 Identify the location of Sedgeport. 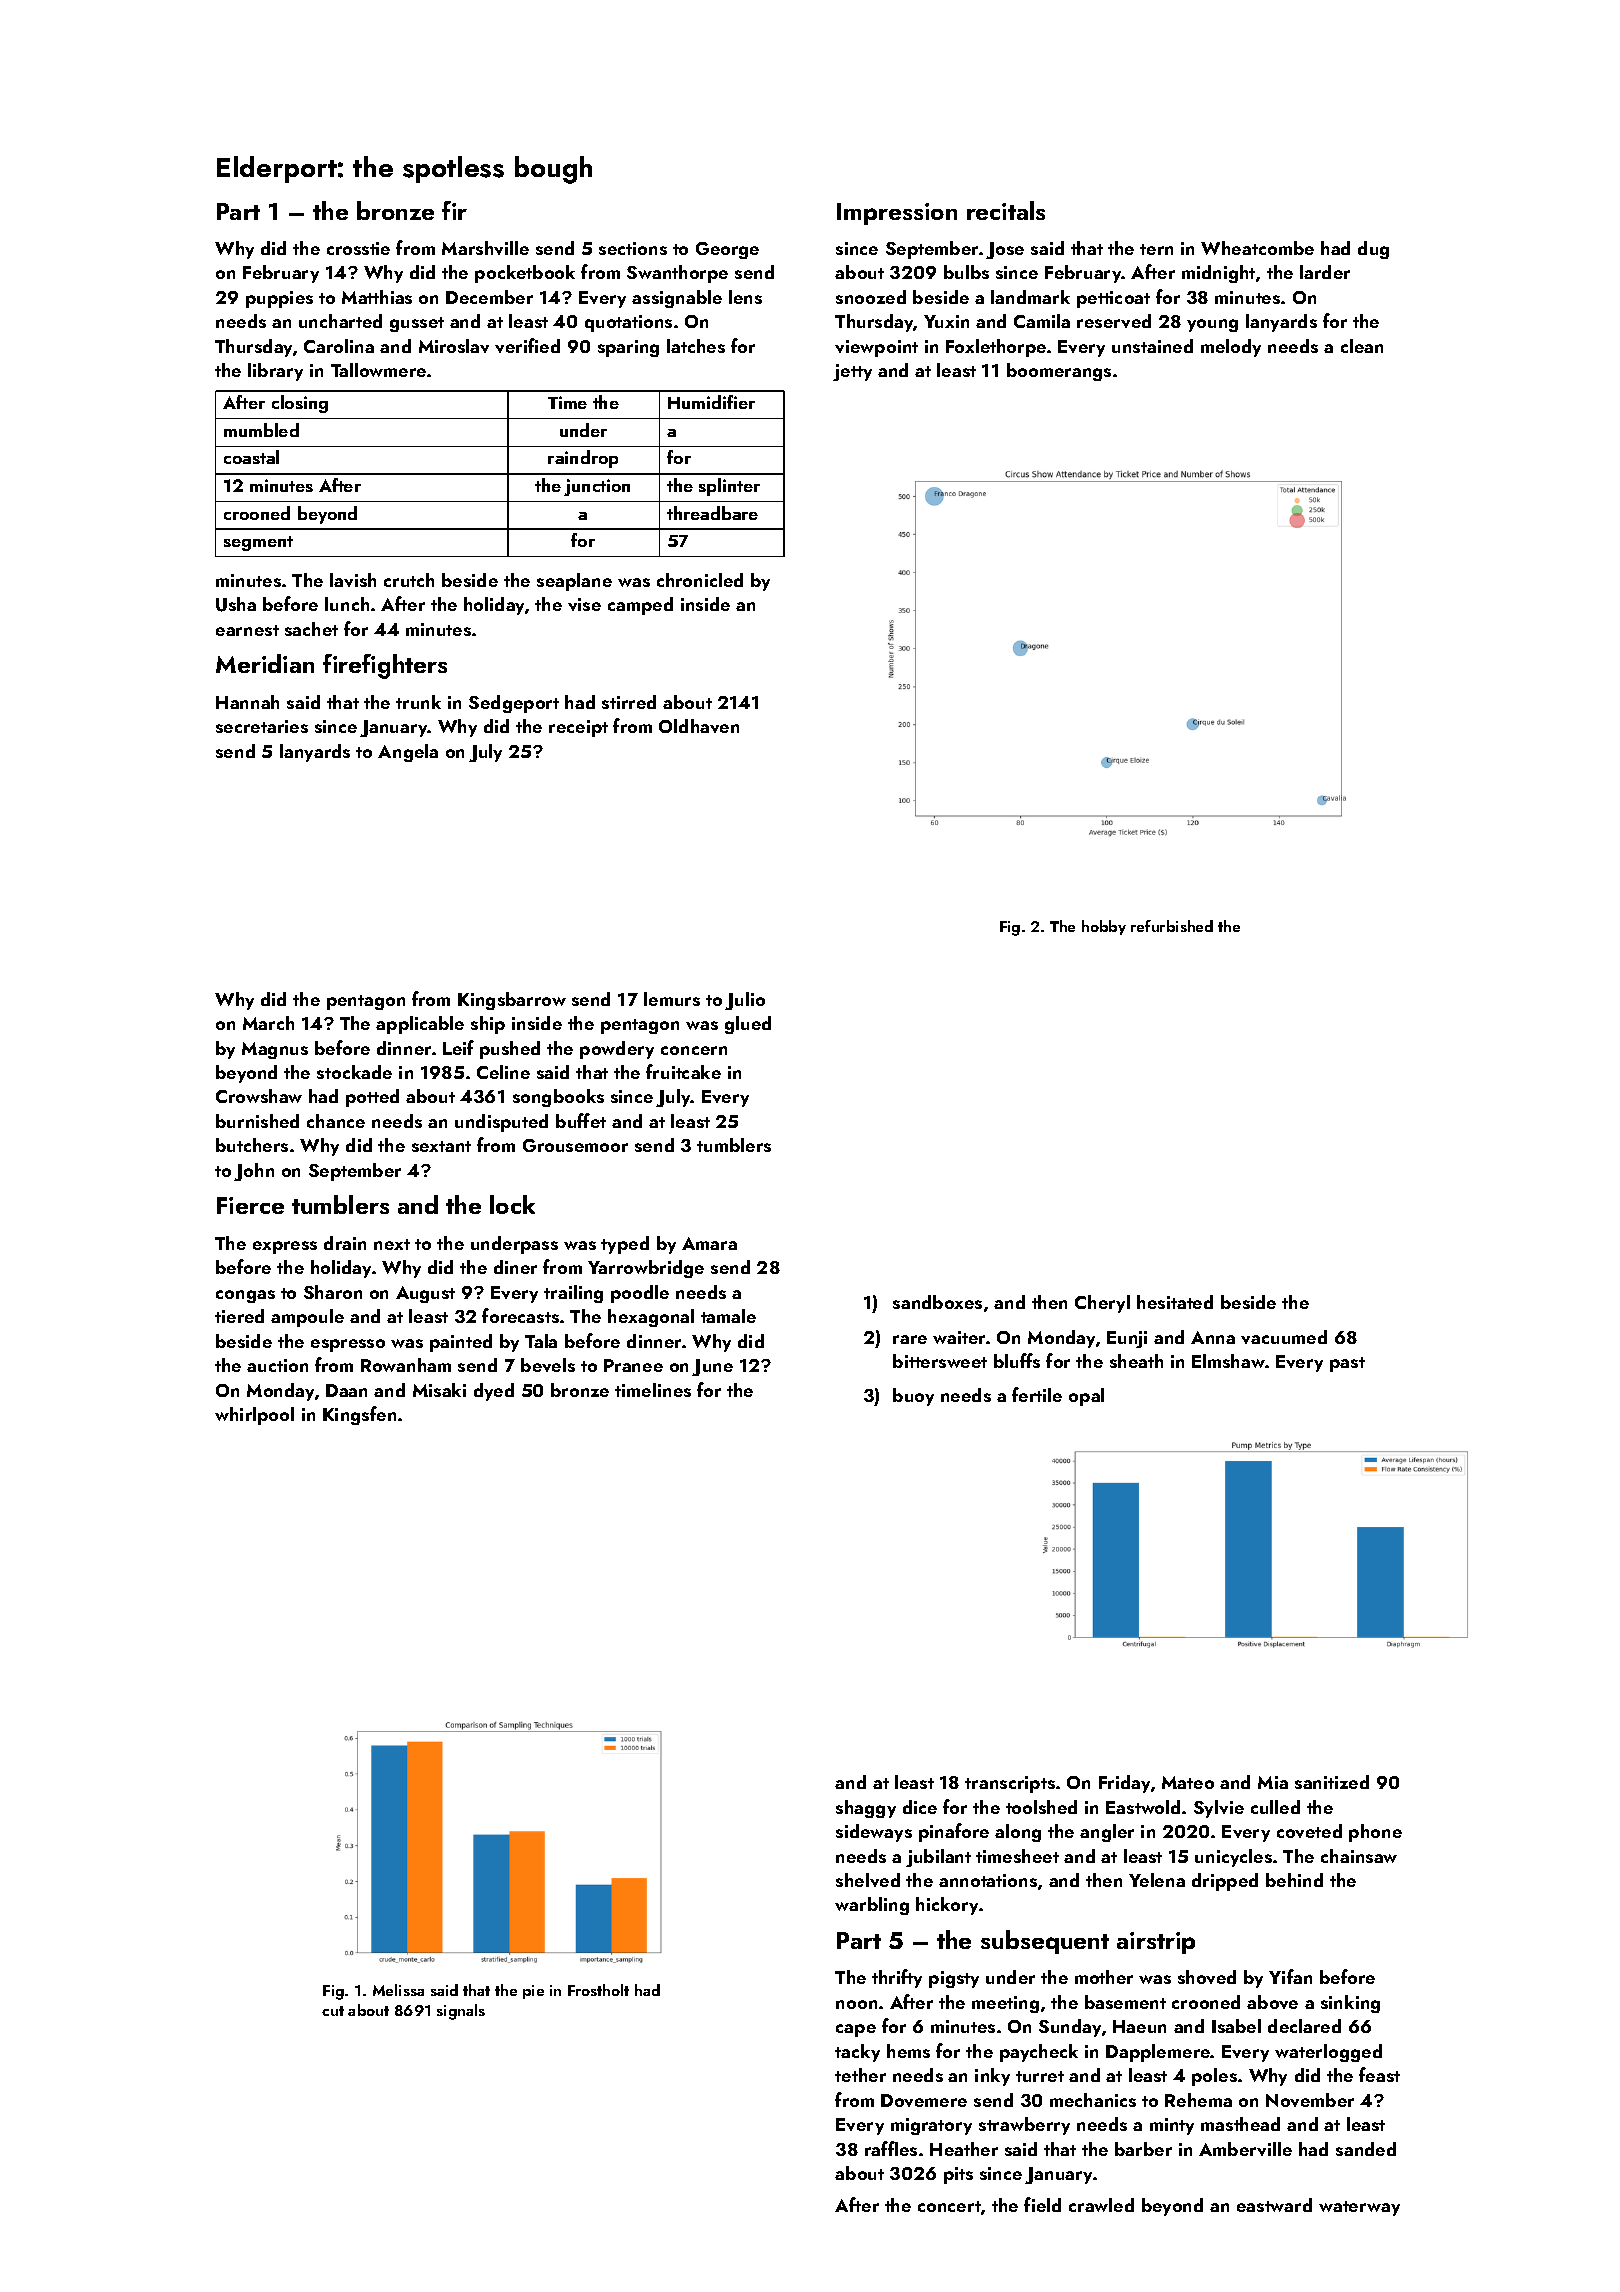
(514, 704).
